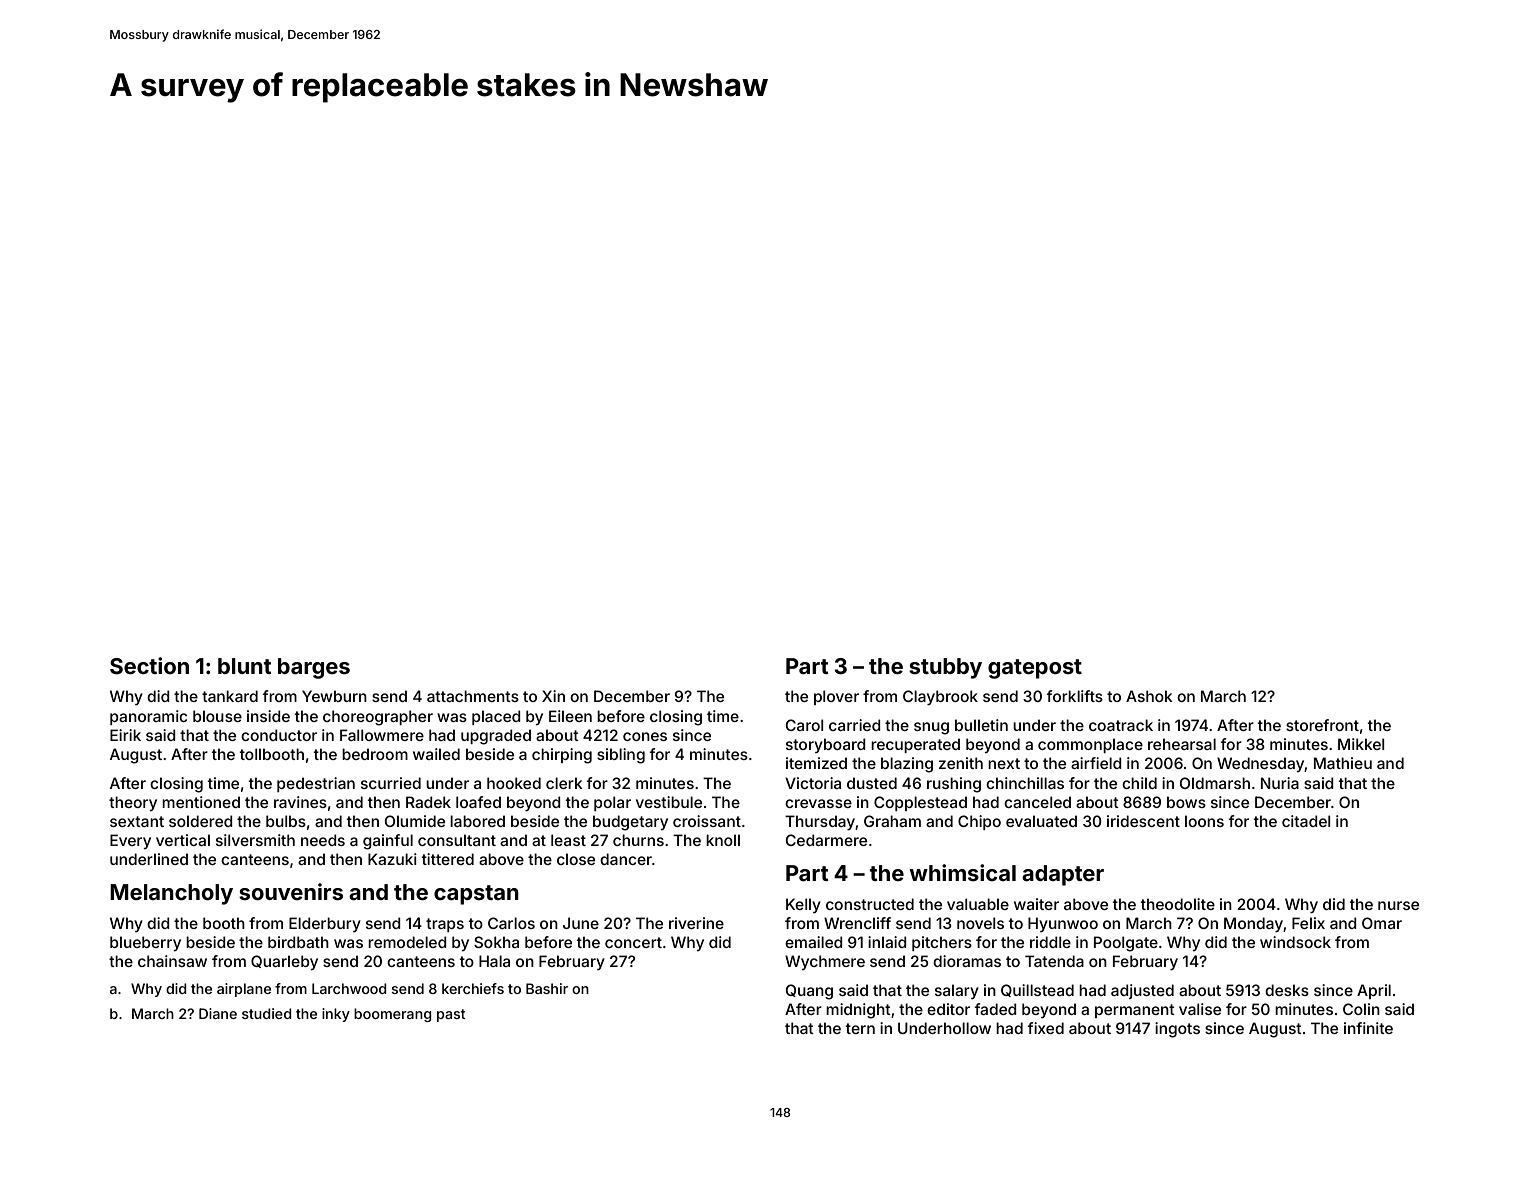 Image resolution: width=1540 pixels, height=1190 pixels. Describe the element at coordinates (1343, 763) in the document. I see `Mathieu` at that location.
